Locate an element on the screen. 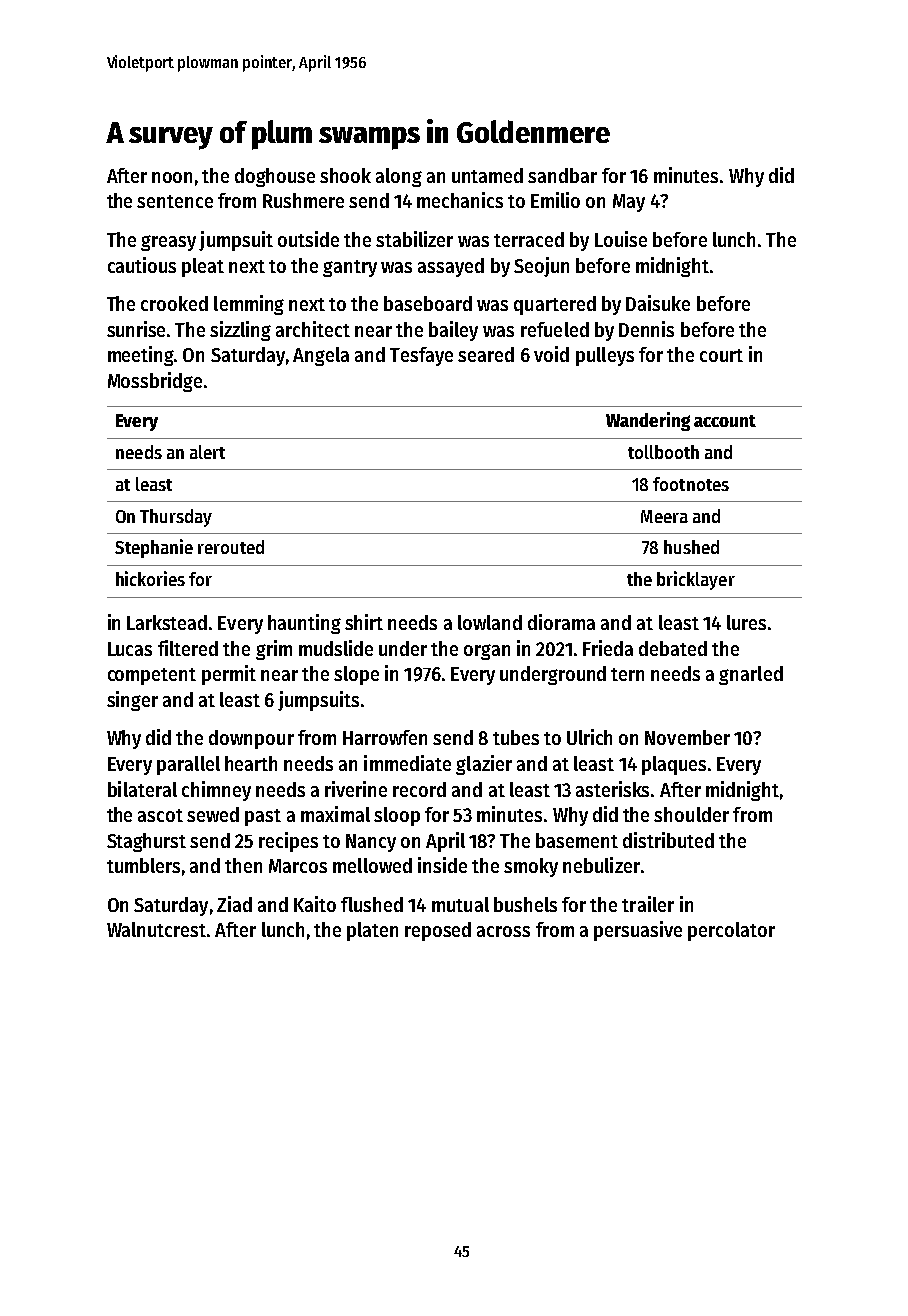  Thursday is located at coordinates (176, 518).
